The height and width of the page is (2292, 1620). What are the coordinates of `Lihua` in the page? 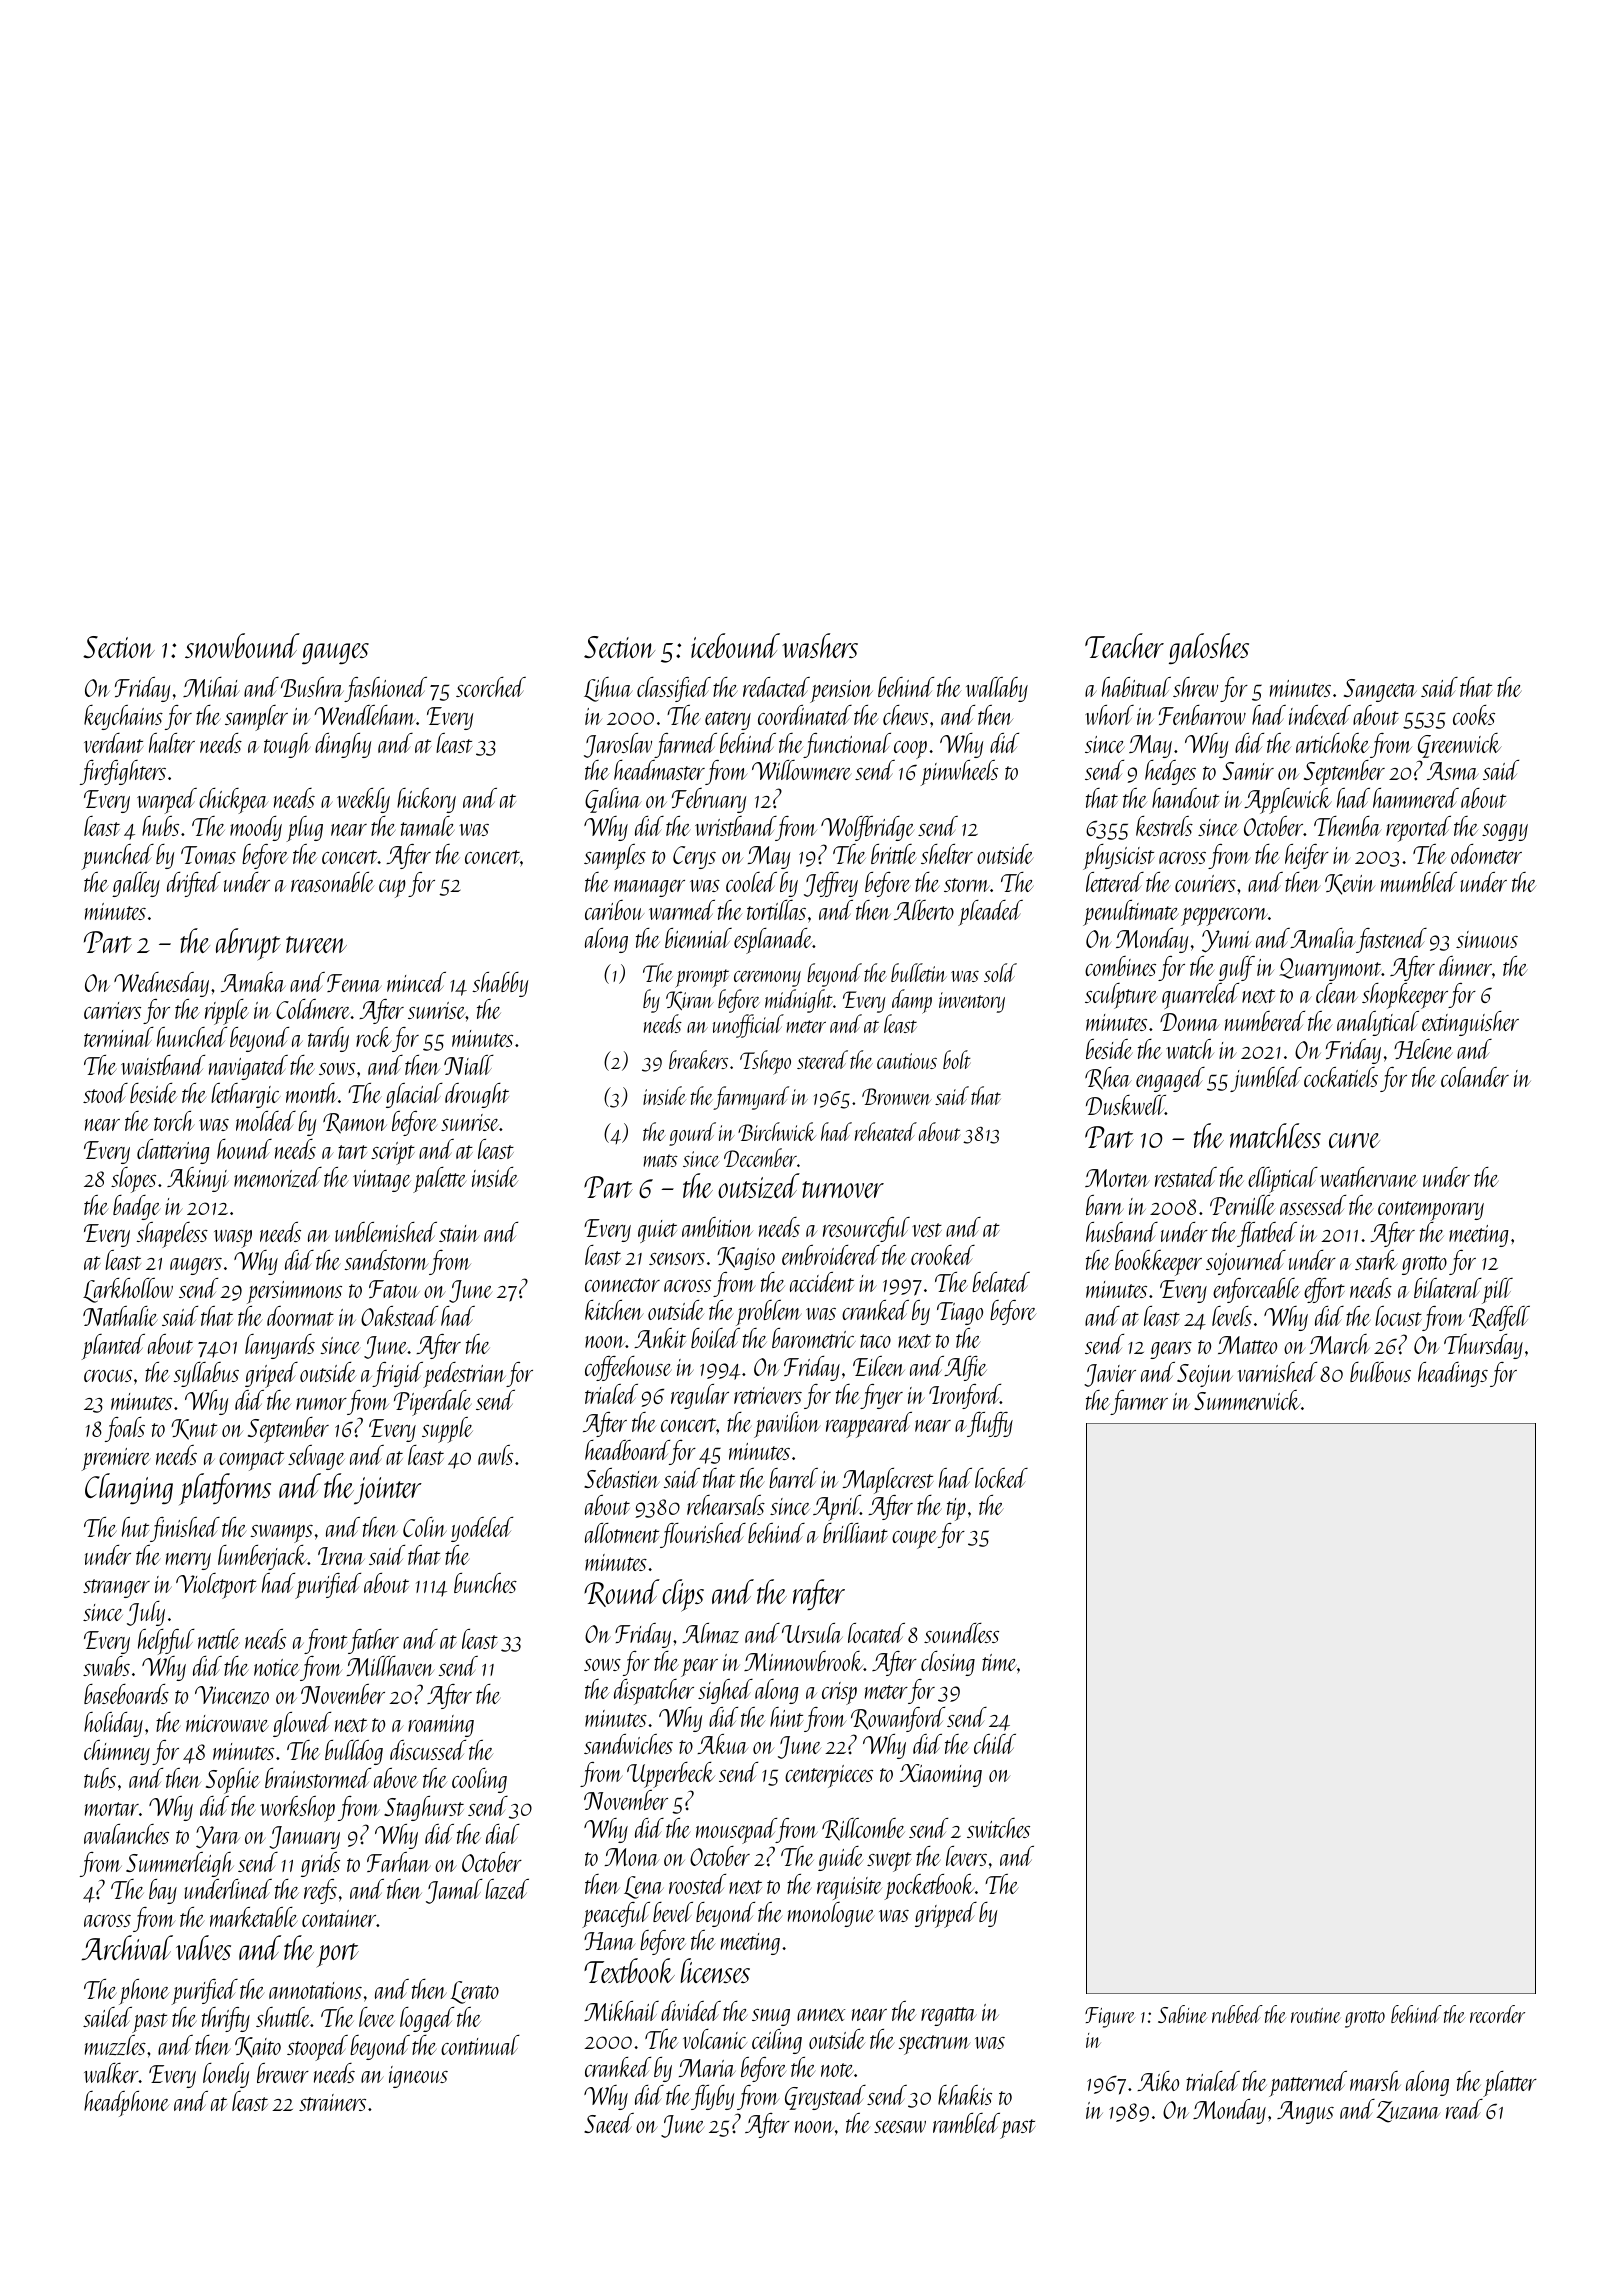 It's located at (608, 689).
